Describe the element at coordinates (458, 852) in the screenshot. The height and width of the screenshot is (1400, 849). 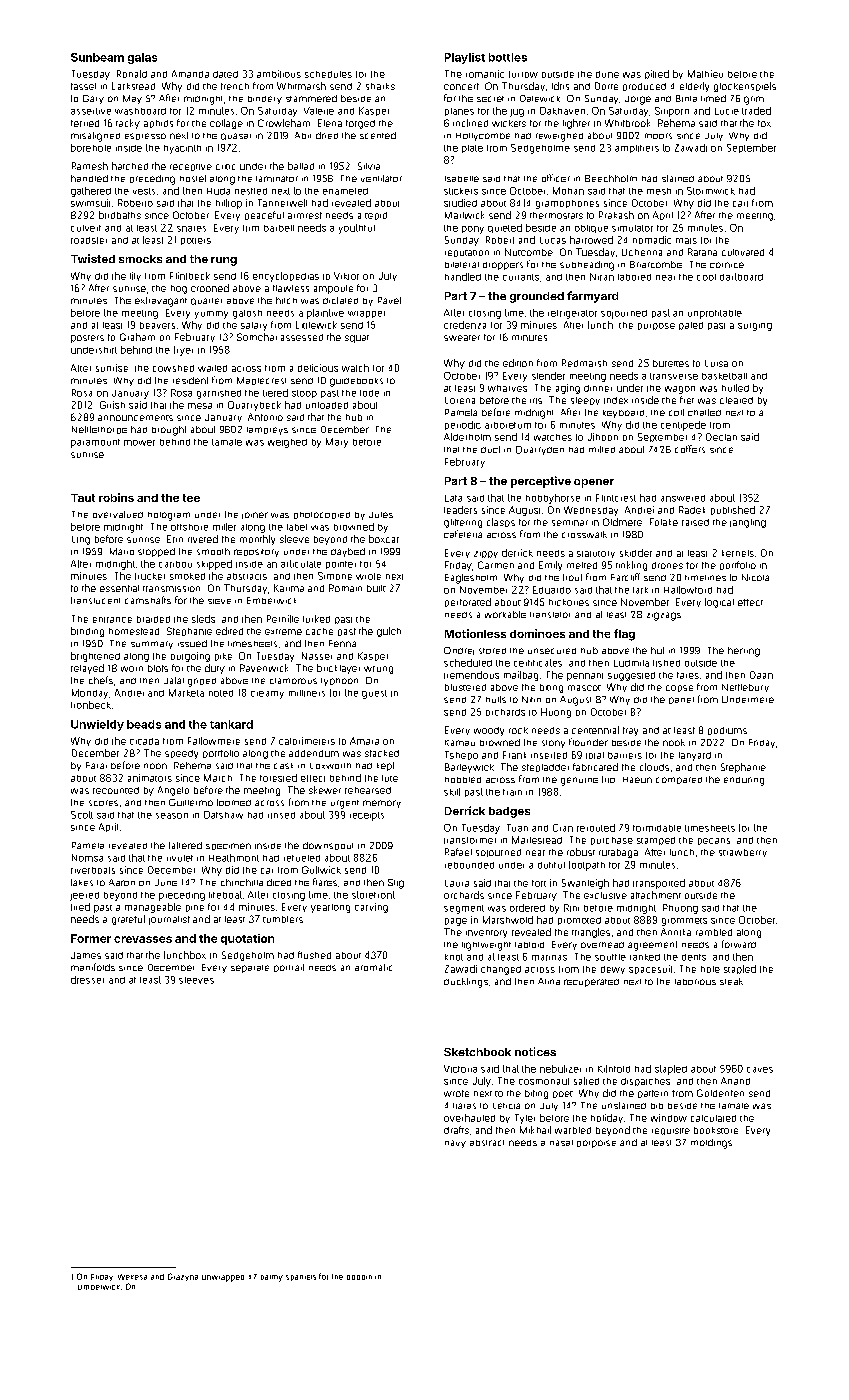
I see `Rafael` at that location.
